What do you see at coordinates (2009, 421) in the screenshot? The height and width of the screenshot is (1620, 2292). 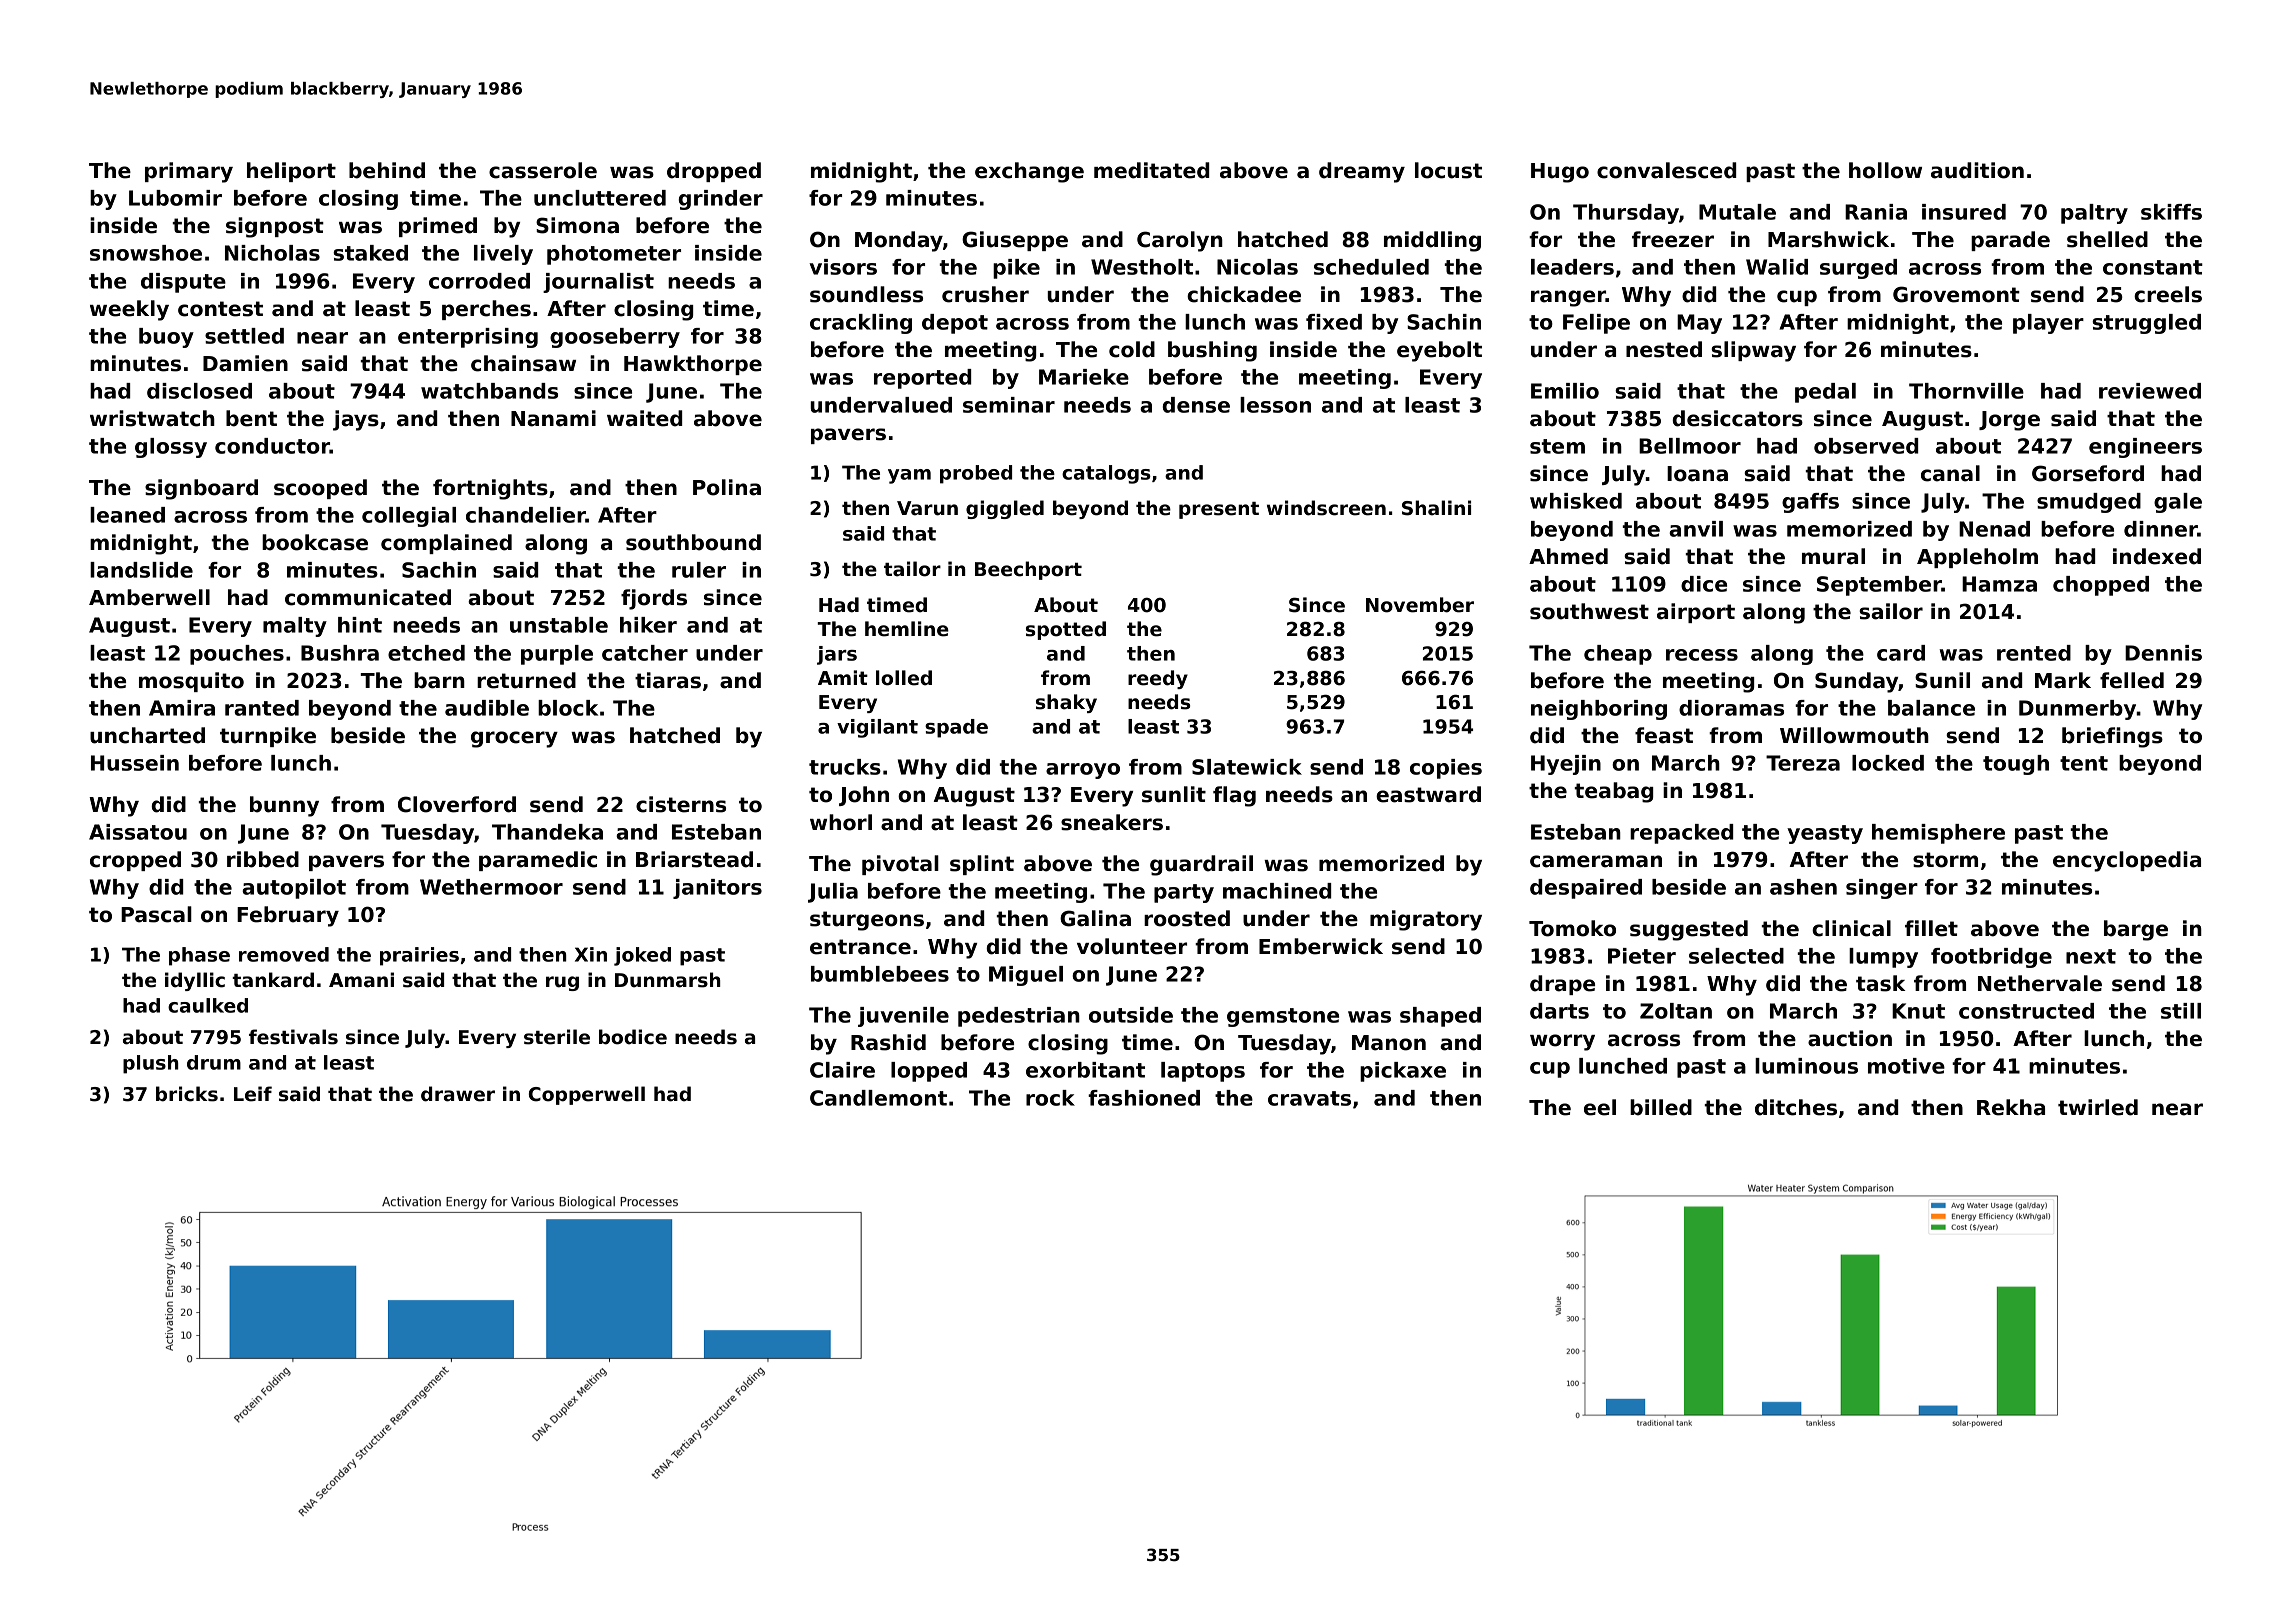 I see `Jorge` at bounding box center [2009, 421].
